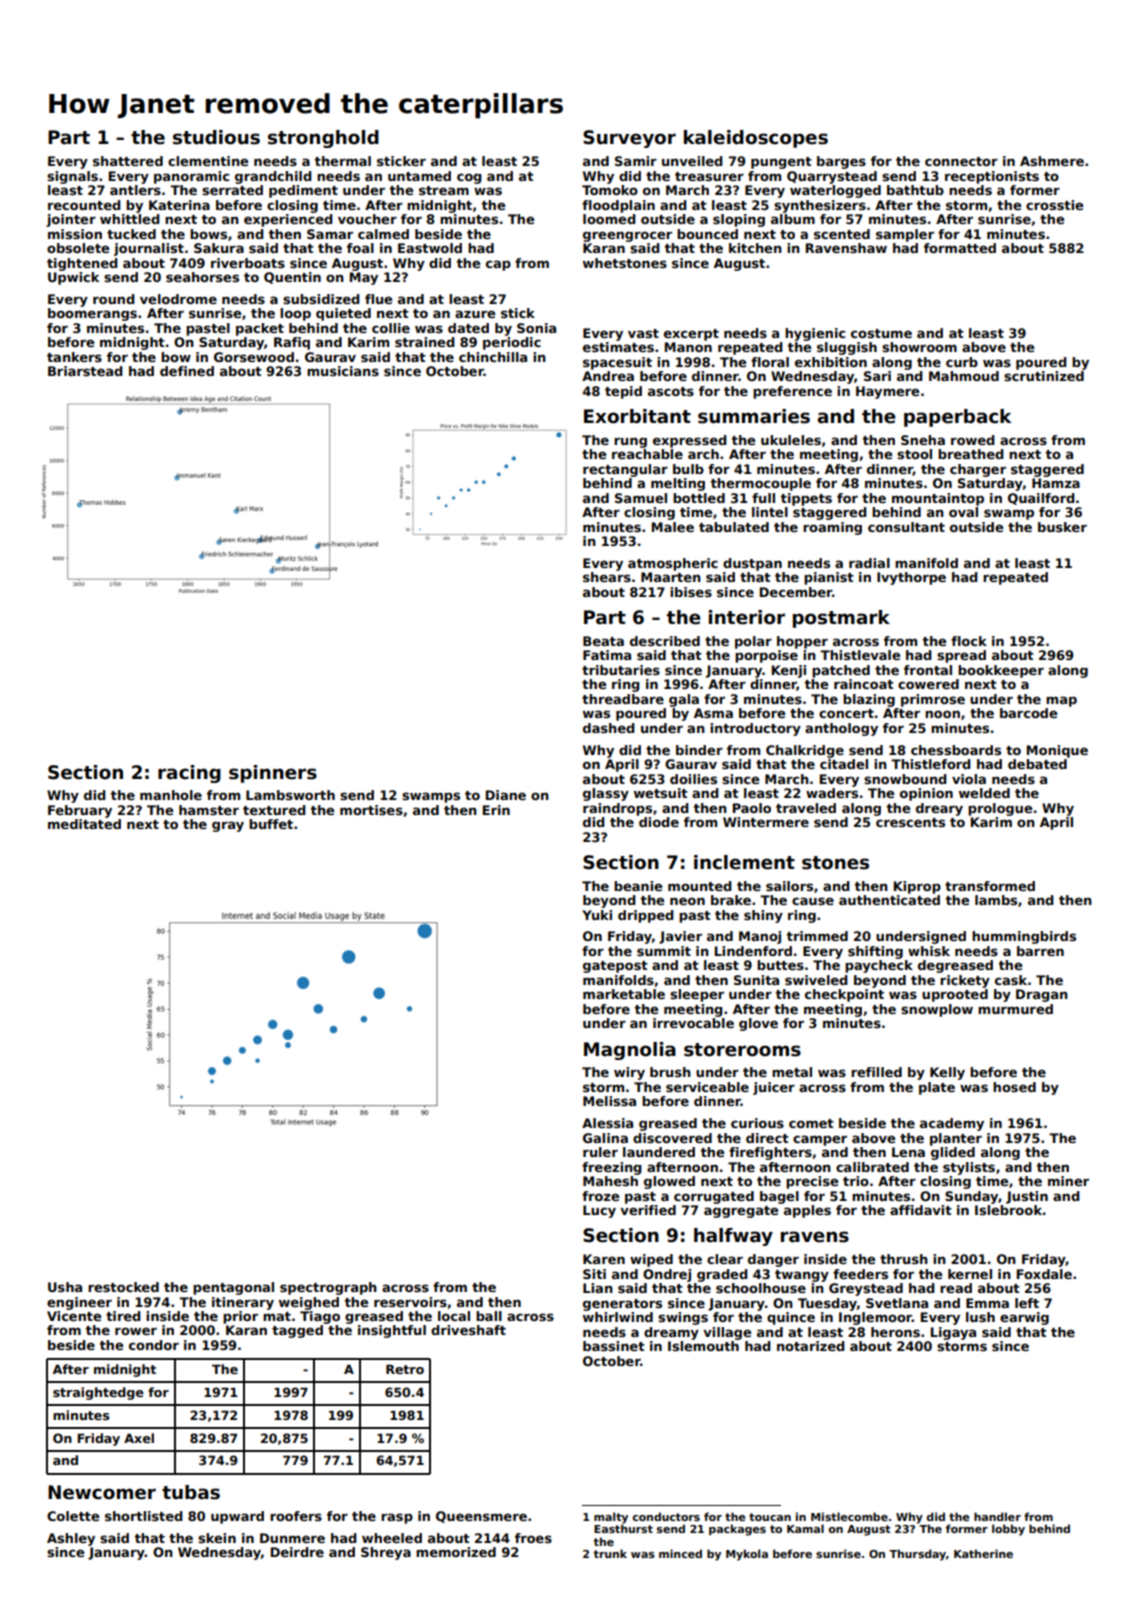  I want to click on memorized, so click(456, 1552).
